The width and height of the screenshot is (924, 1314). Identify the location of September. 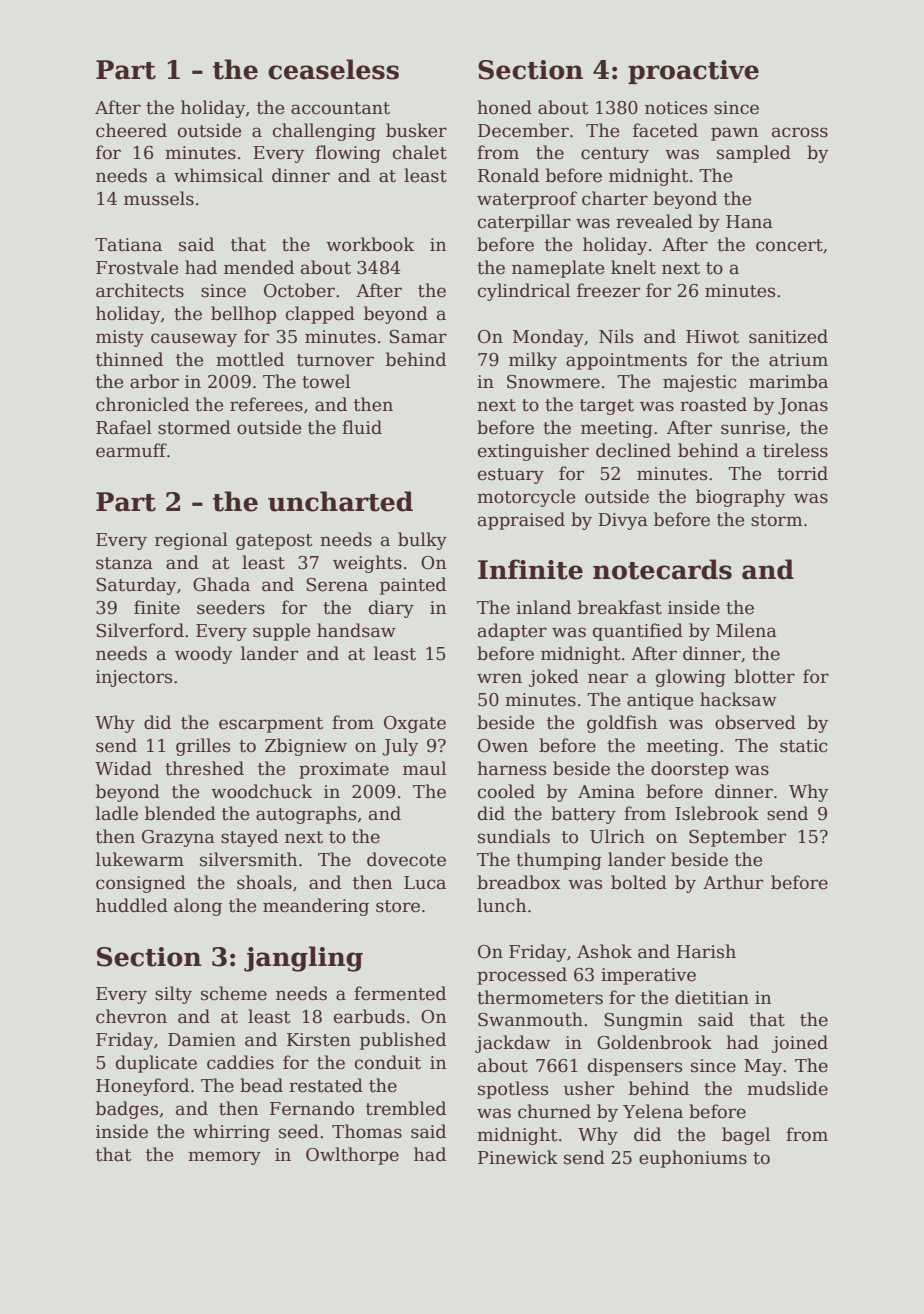
(737, 838).
